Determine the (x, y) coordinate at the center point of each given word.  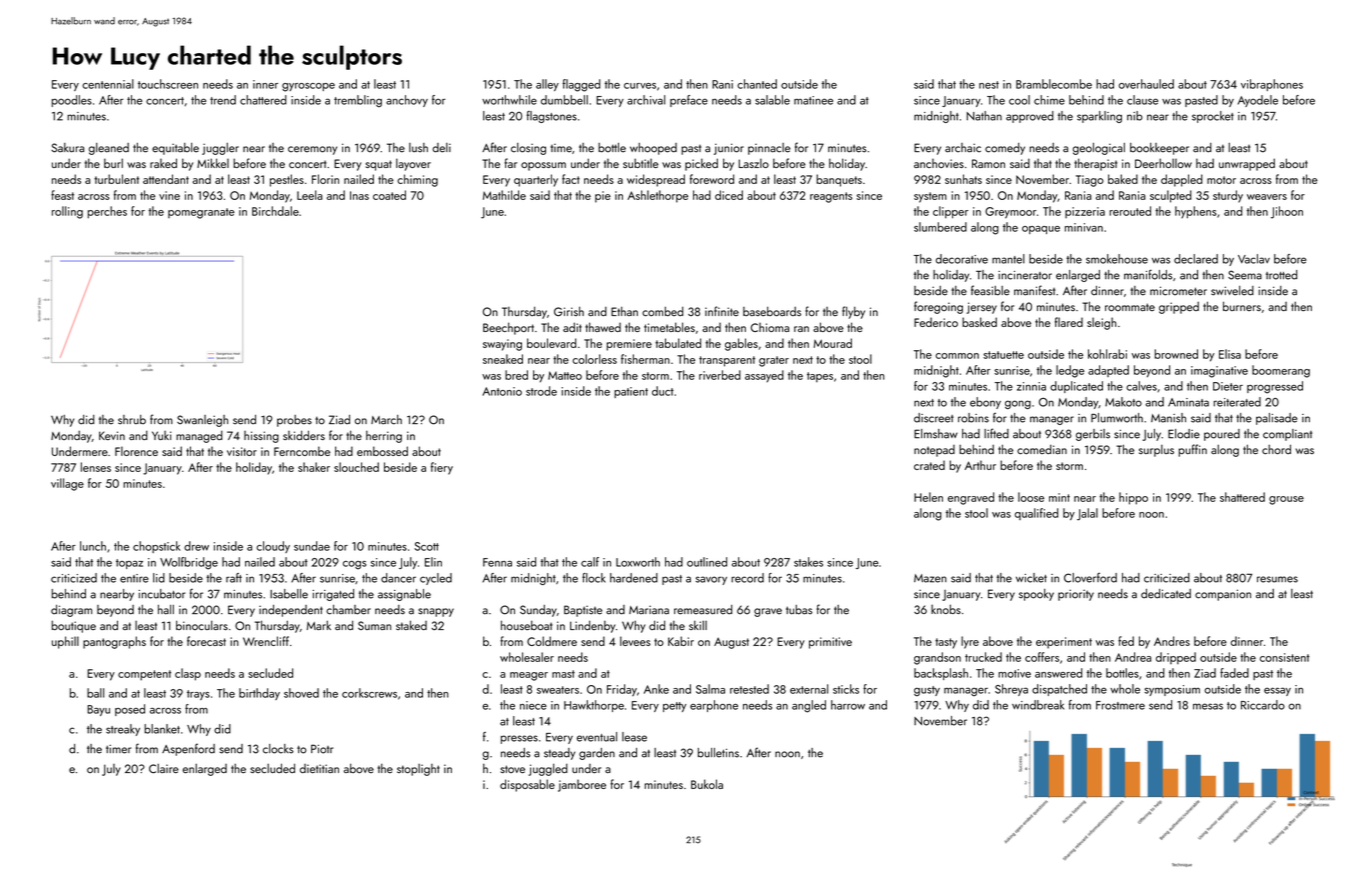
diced (729, 195)
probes (294, 421)
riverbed (720, 375)
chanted (757, 84)
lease (634, 737)
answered (1058, 673)
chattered (263, 100)
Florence (136, 451)
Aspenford (188, 749)
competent (144, 675)
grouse (1286, 500)
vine (169, 195)
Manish (1168, 418)
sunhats (963, 179)
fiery (442, 468)
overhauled (1146, 84)
